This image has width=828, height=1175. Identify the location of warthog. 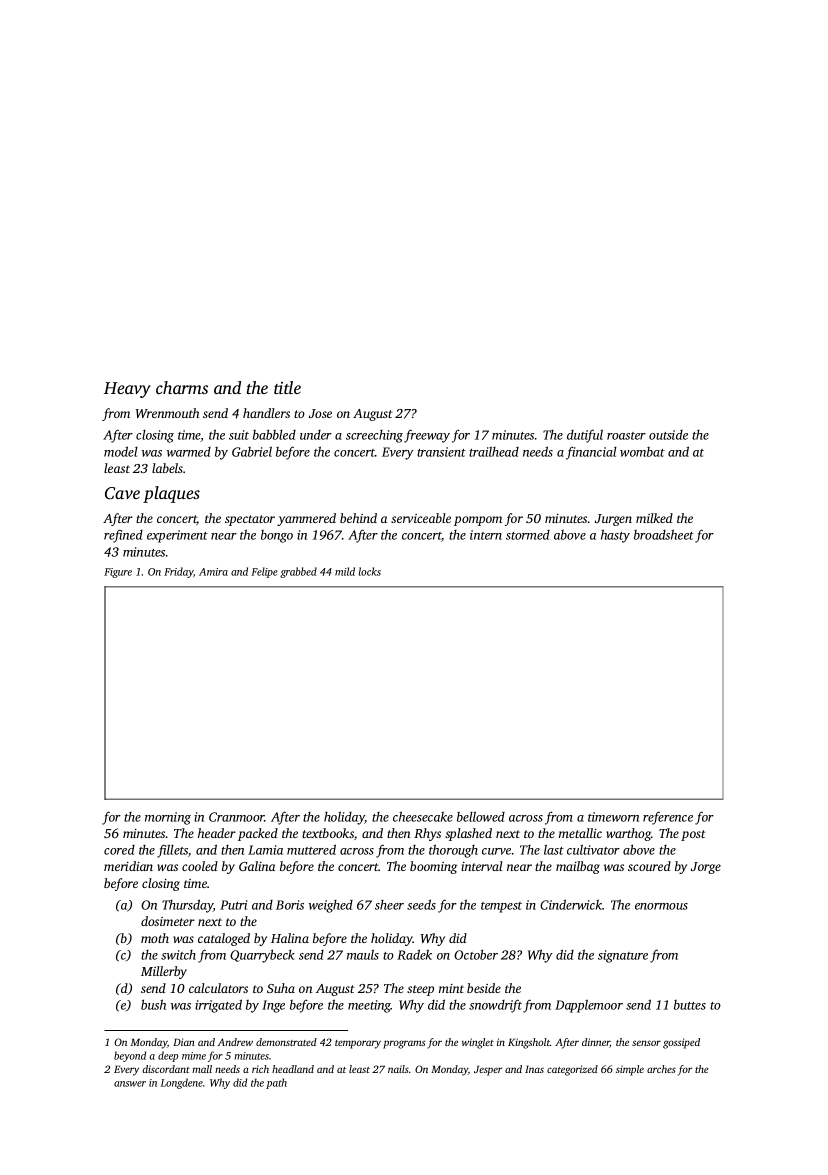
(628, 834).
